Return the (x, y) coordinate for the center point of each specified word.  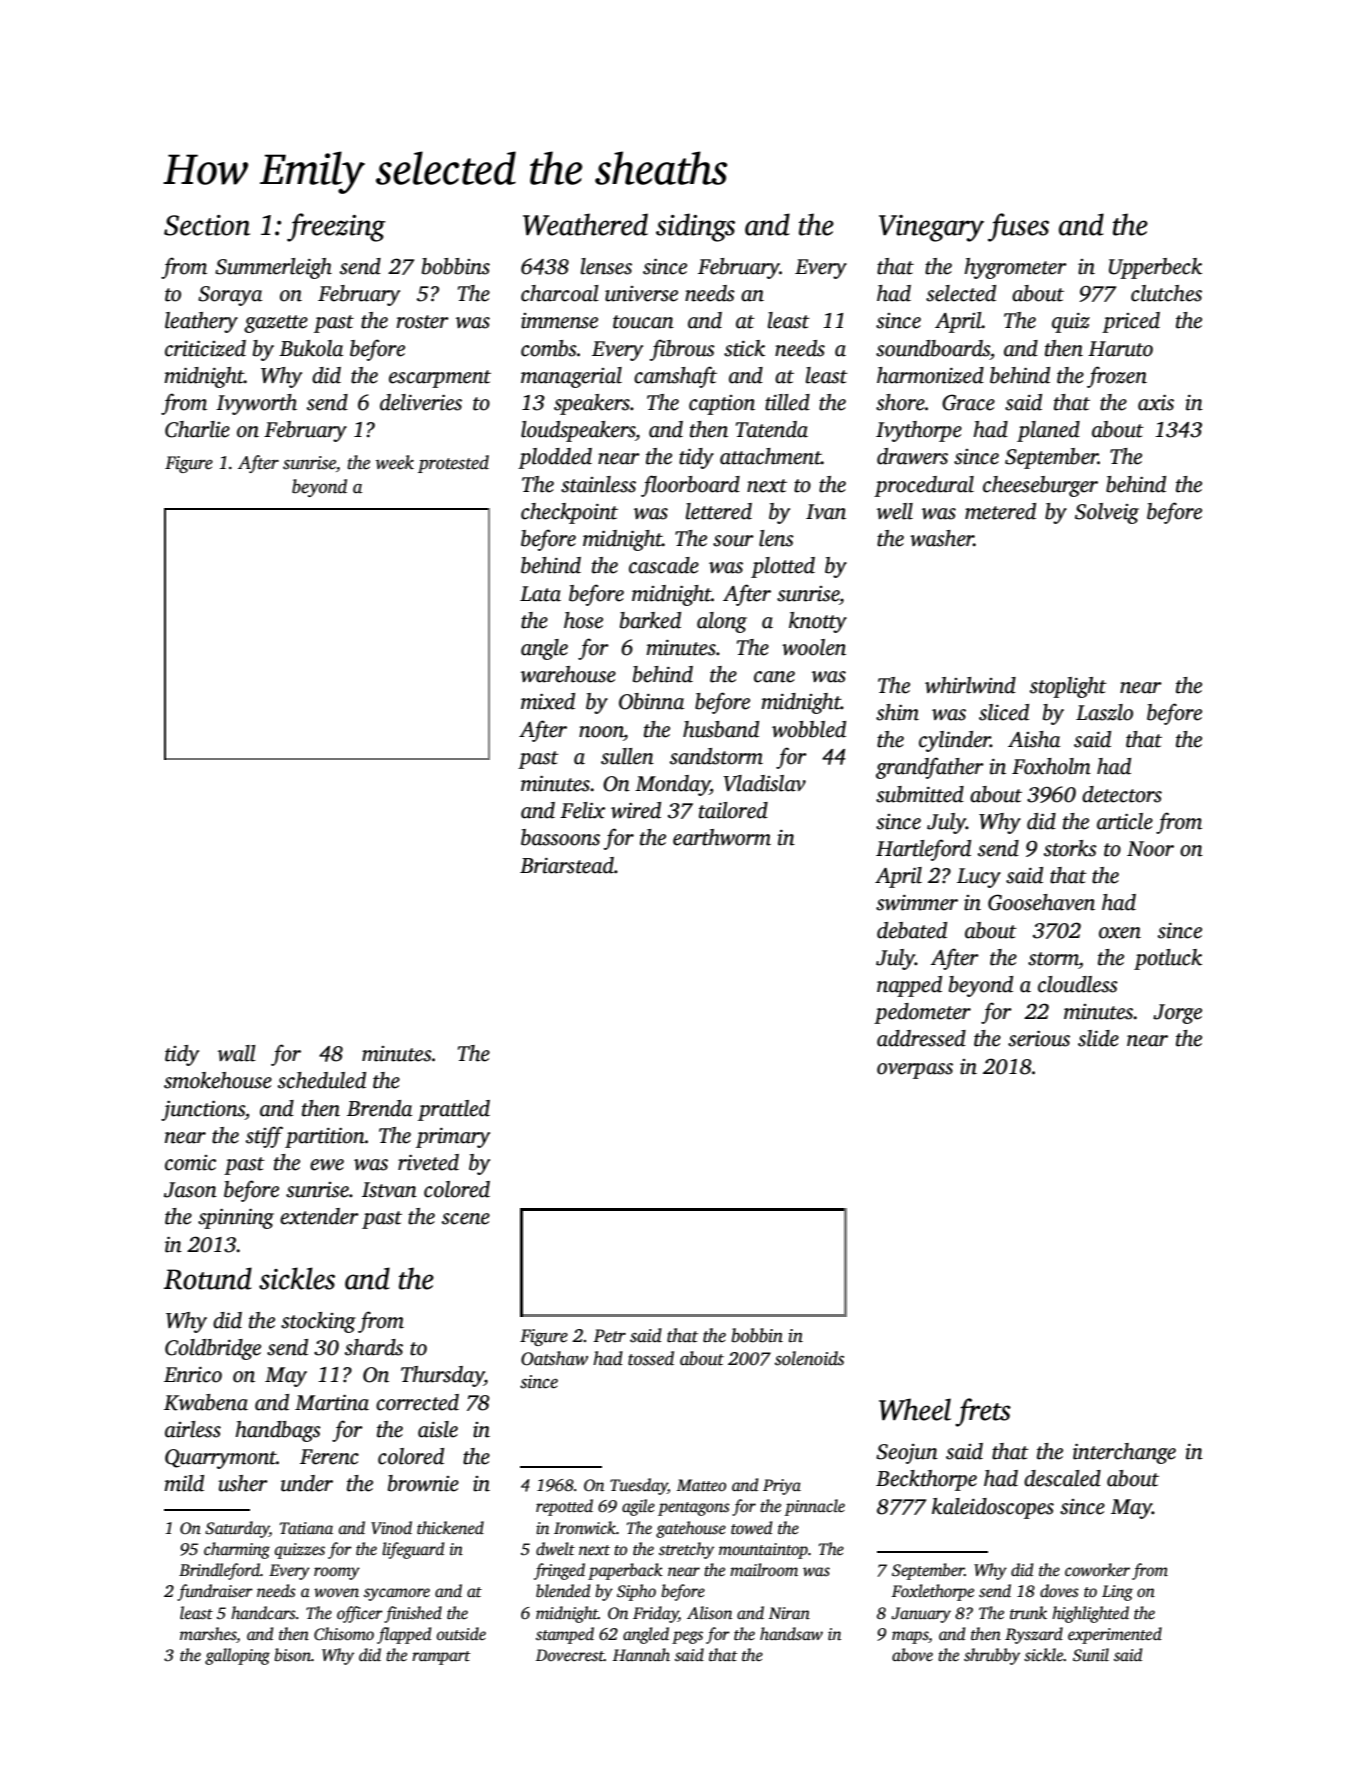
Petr (609, 1336)
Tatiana (306, 1528)
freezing (336, 227)
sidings (695, 227)
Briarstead (567, 865)
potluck (1168, 959)
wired (636, 810)
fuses (1018, 227)
